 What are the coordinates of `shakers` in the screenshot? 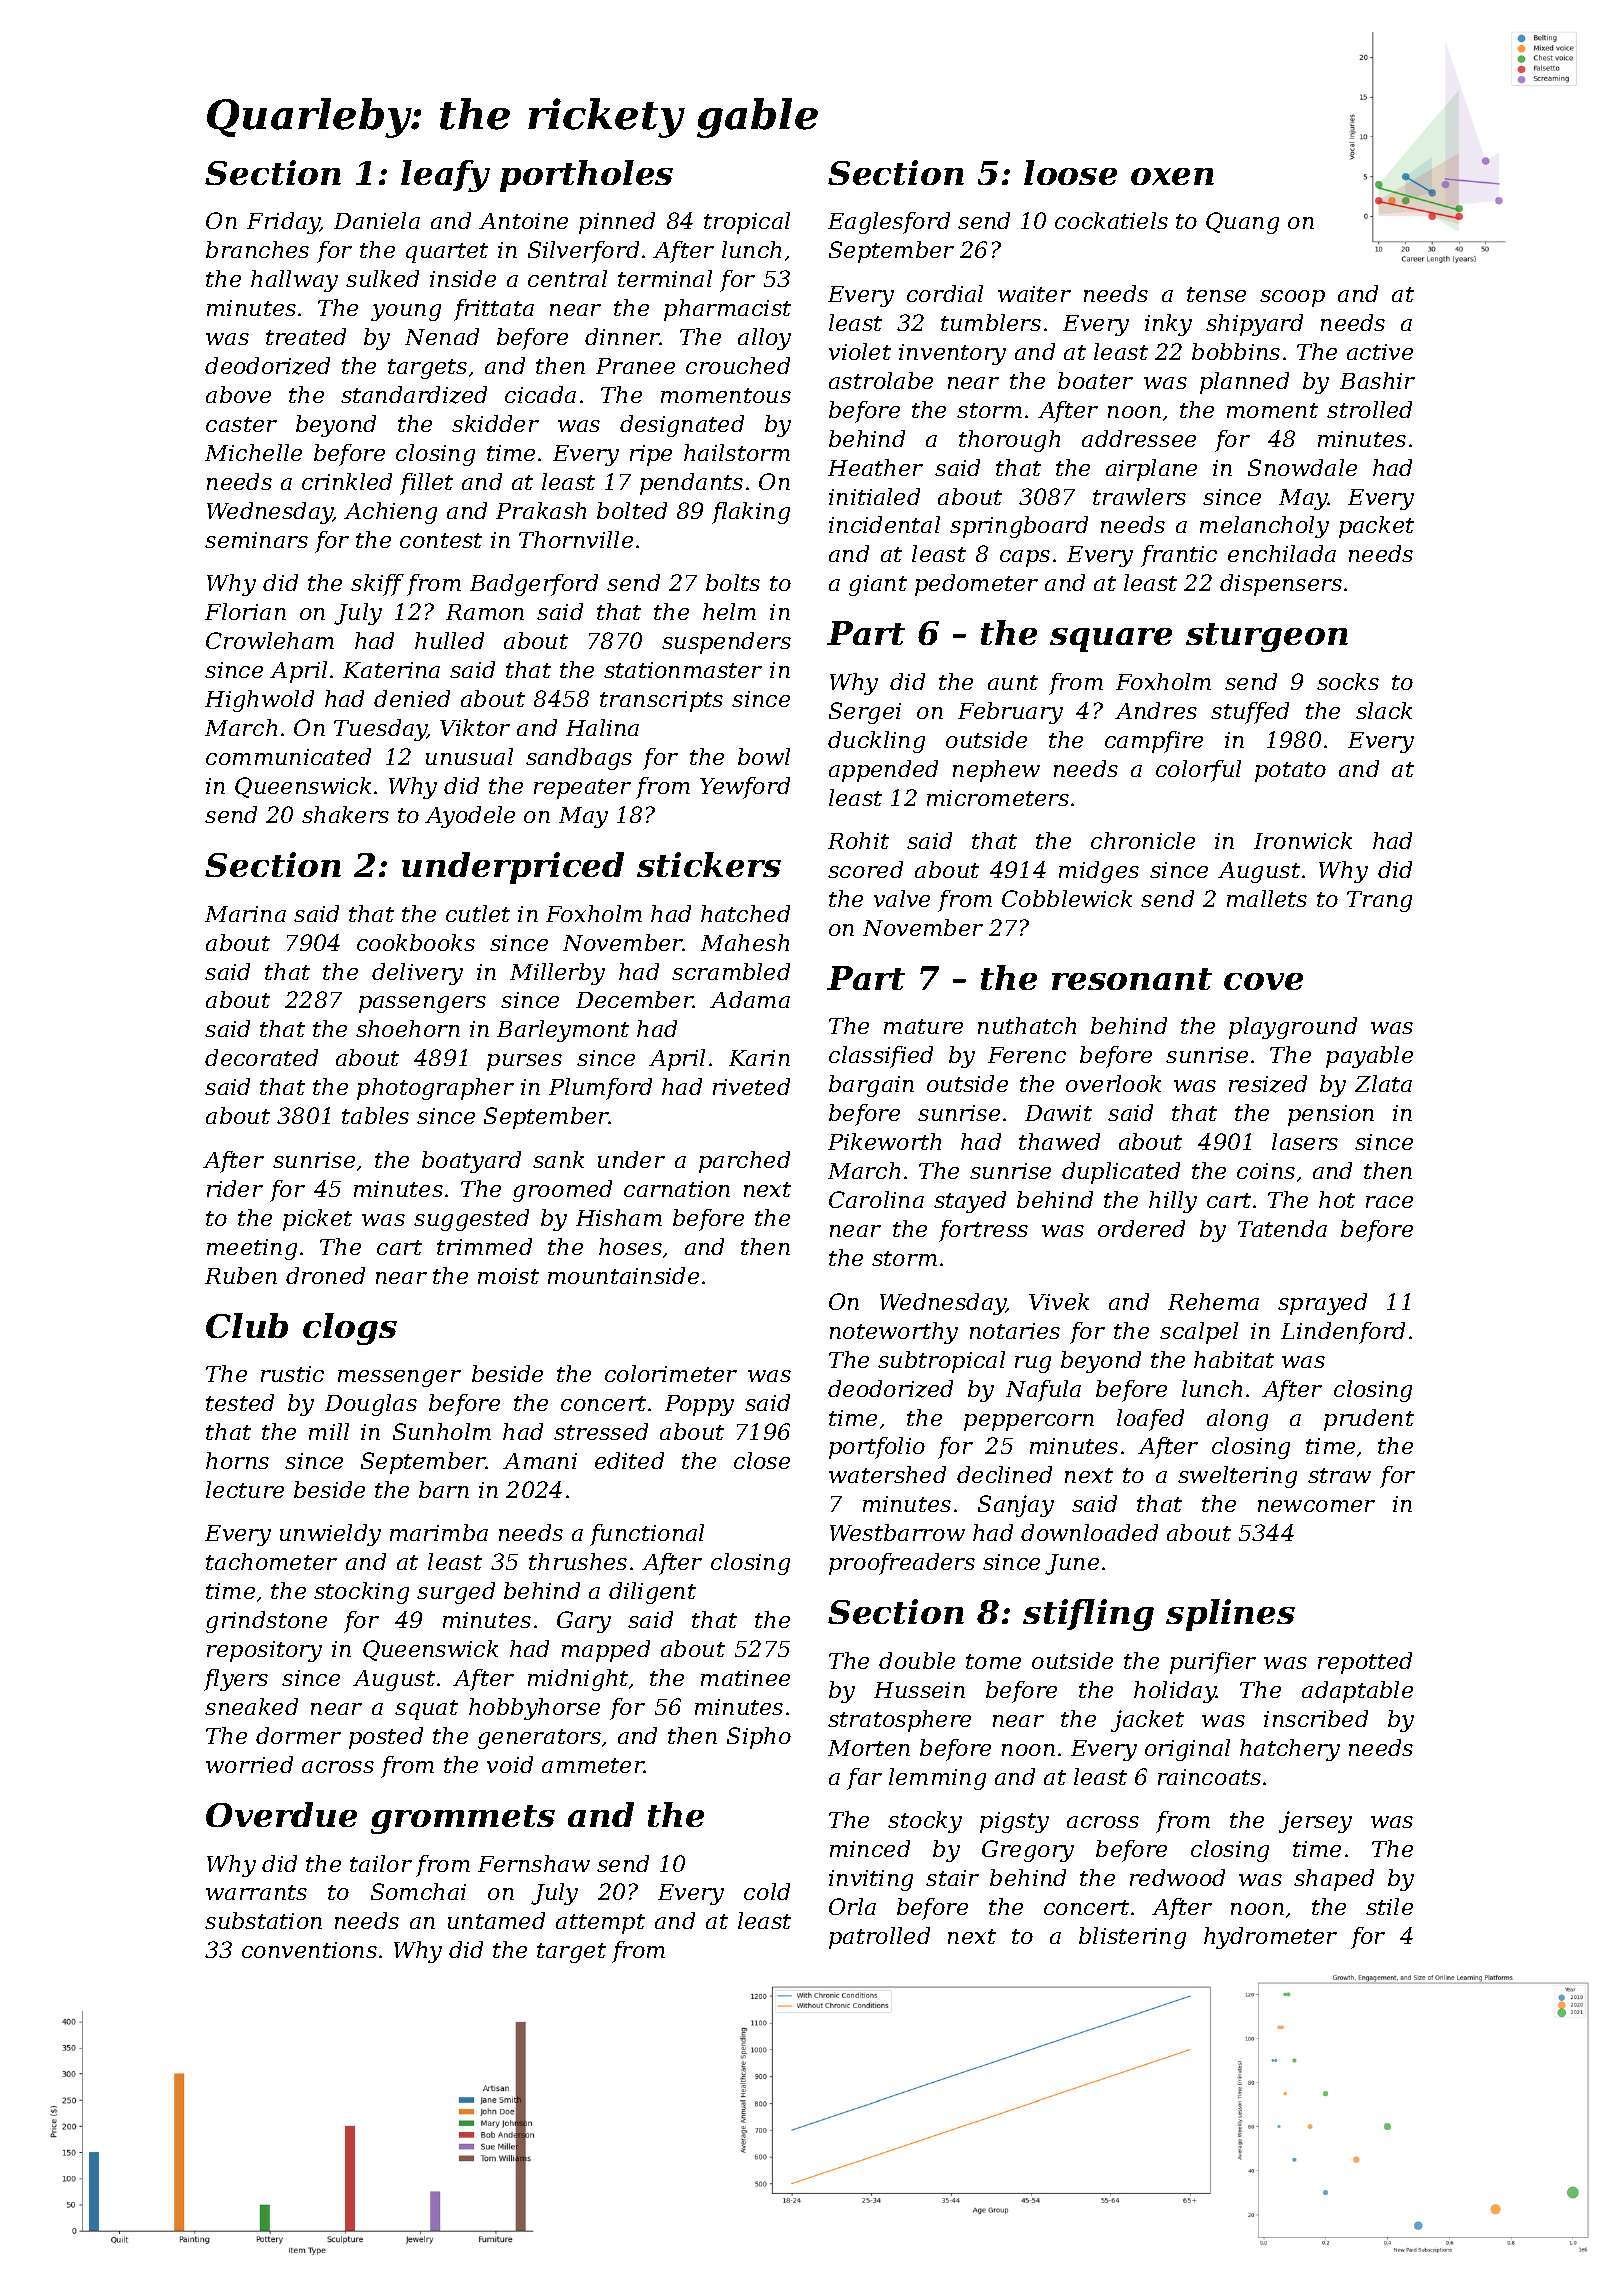 It's located at (345, 814).
